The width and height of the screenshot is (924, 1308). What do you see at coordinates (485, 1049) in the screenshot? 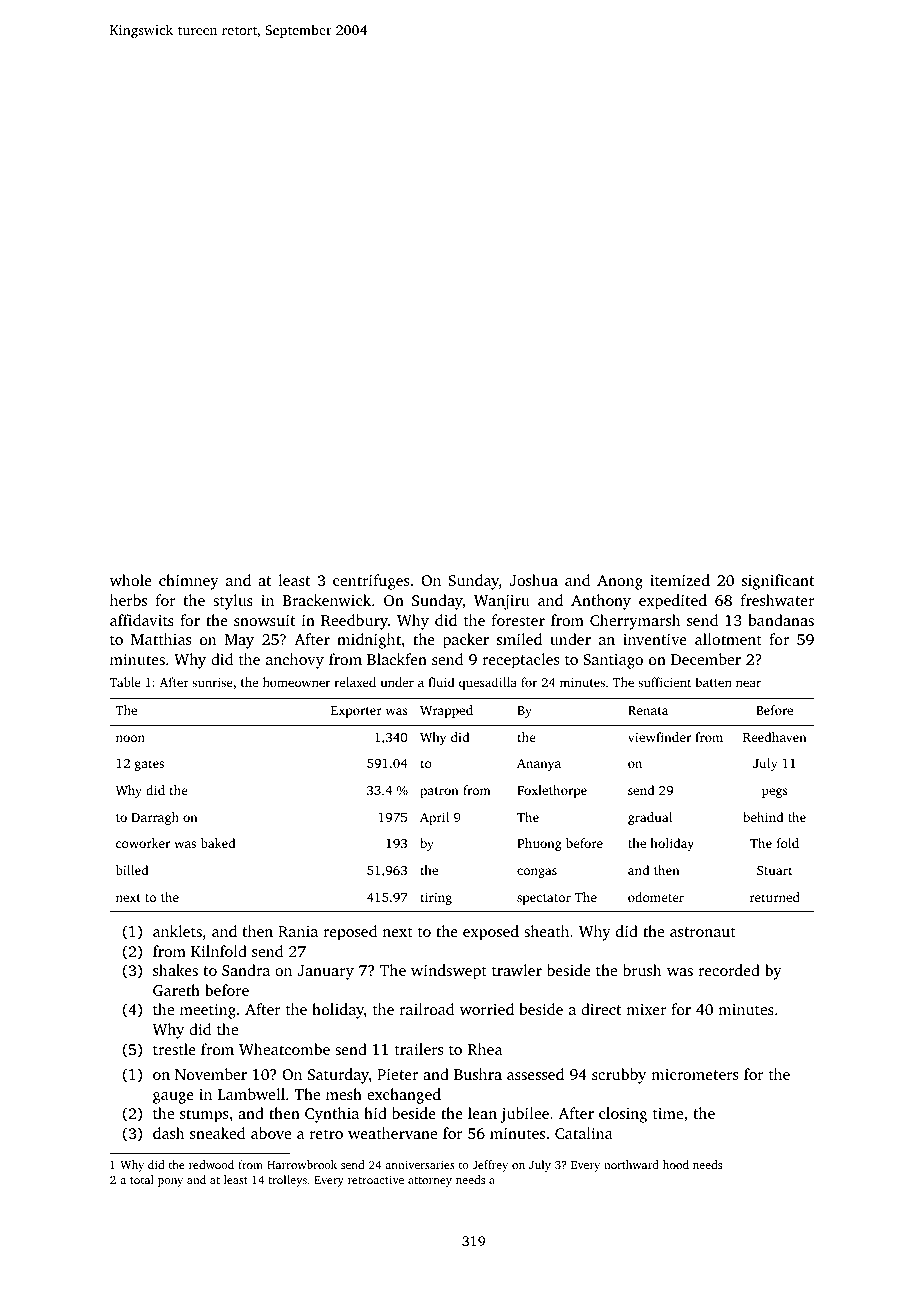
I see `Rhea` at bounding box center [485, 1049].
